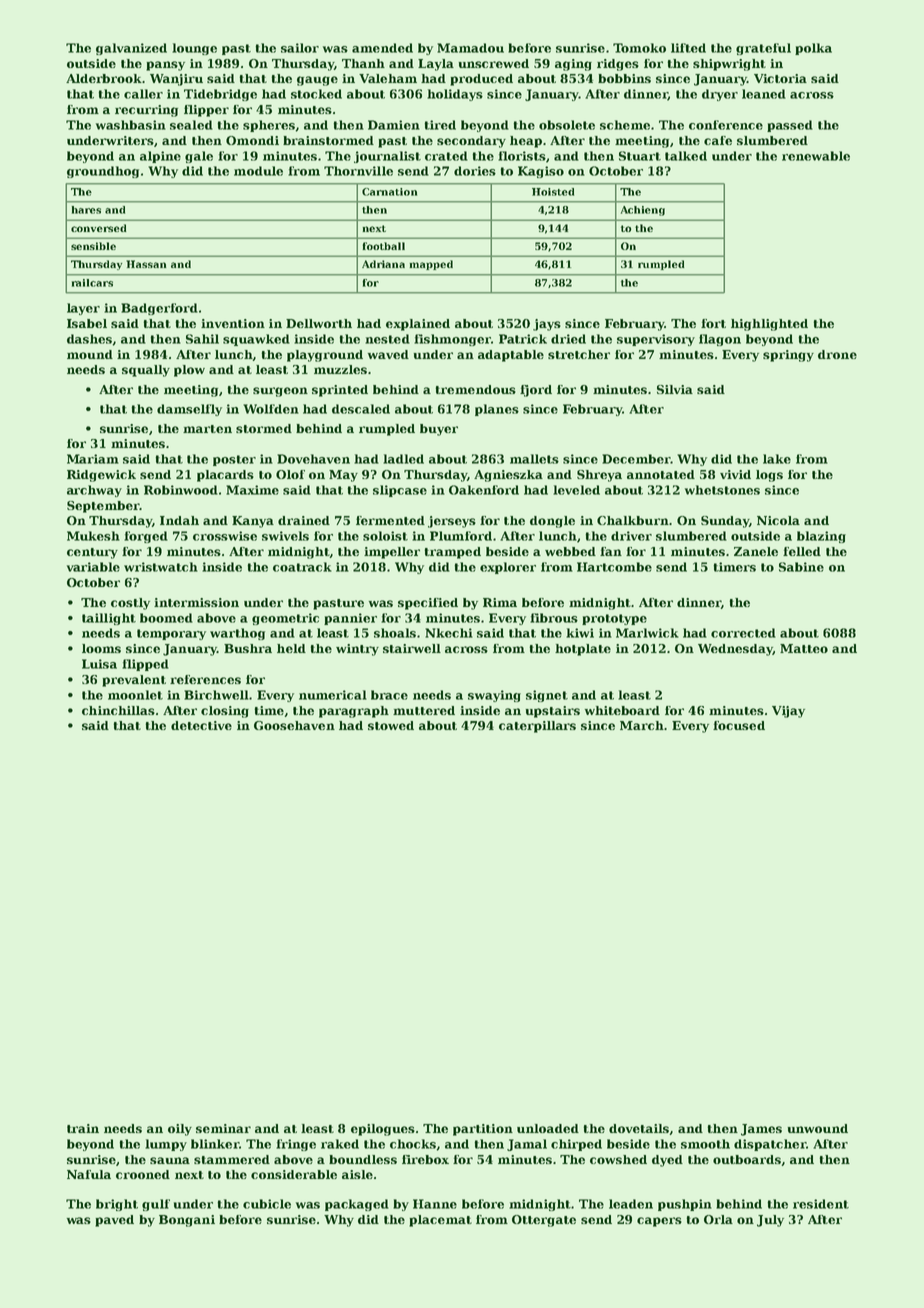 This document has width=924, height=1308. I want to click on chinchillas, so click(118, 710).
